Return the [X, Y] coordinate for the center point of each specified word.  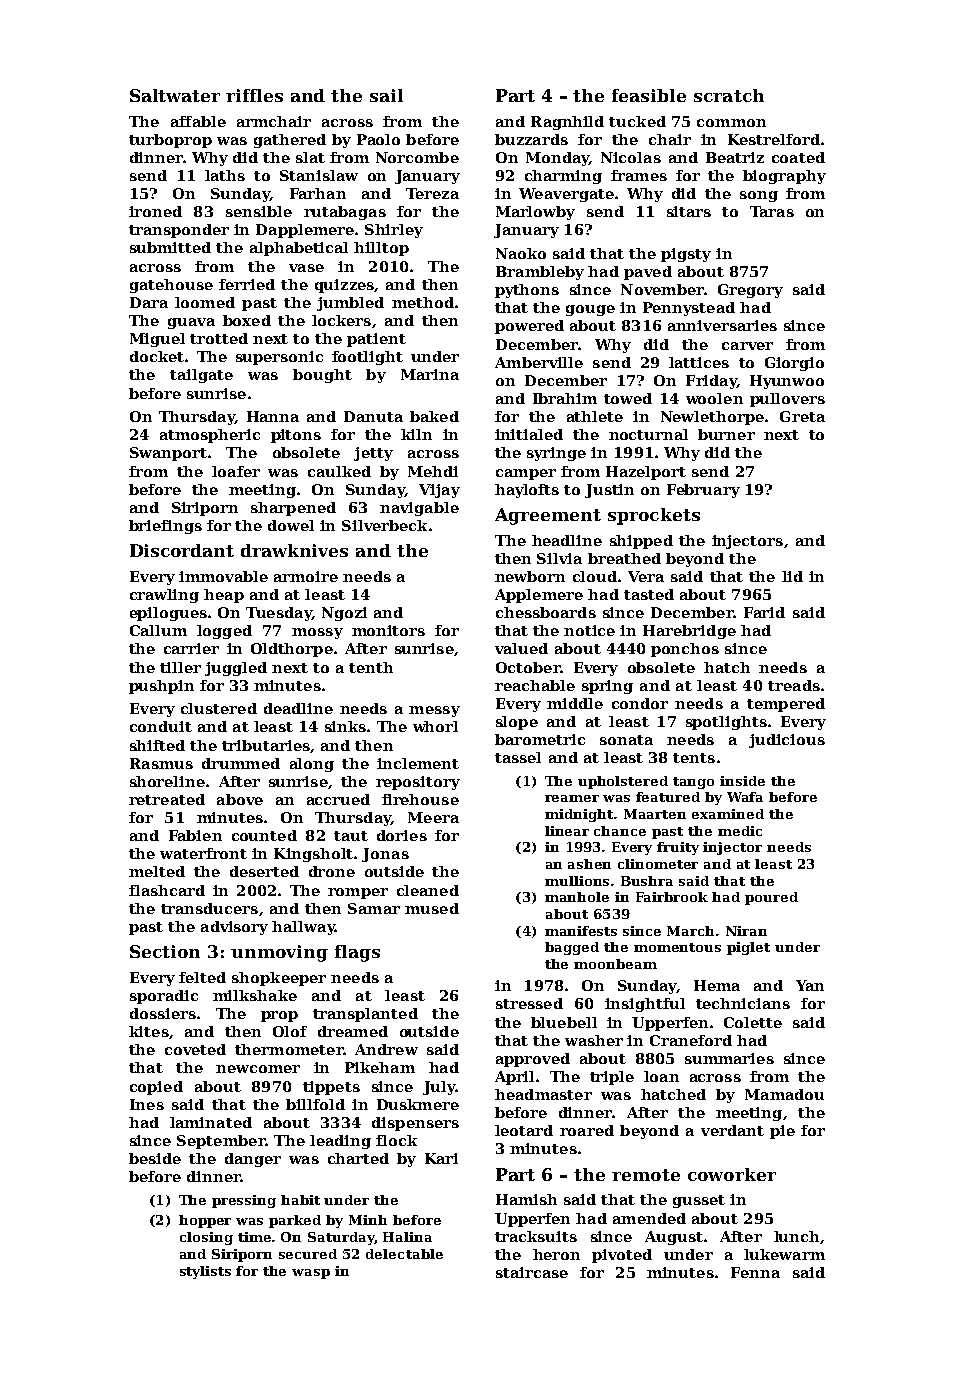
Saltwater [175, 95]
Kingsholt [313, 855]
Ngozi [344, 614]
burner [726, 434]
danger [253, 1160]
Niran [746, 931]
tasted [649, 594]
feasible [649, 95]
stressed [529, 1003]
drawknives [294, 550]
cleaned [428, 890]
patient [376, 340]
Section [165, 951]
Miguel [157, 340]
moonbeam [615, 964]
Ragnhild [567, 123]
